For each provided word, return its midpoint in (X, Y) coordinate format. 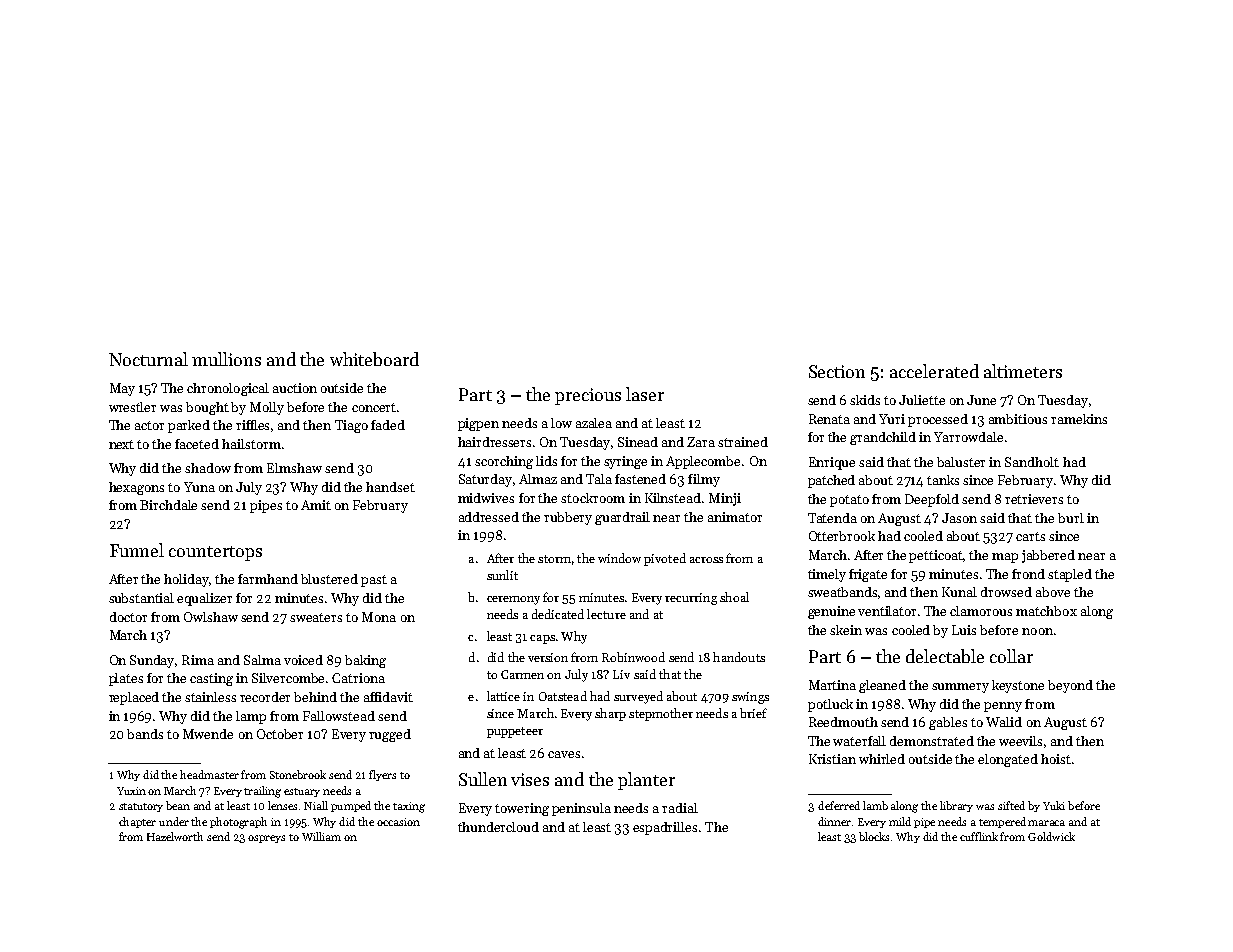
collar (1011, 656)
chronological (228, 389)
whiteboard (374, 359)
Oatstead (563, 696)
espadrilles (665, 828)
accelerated (934, 371)
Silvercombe (288, 678)
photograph (238, 823)
